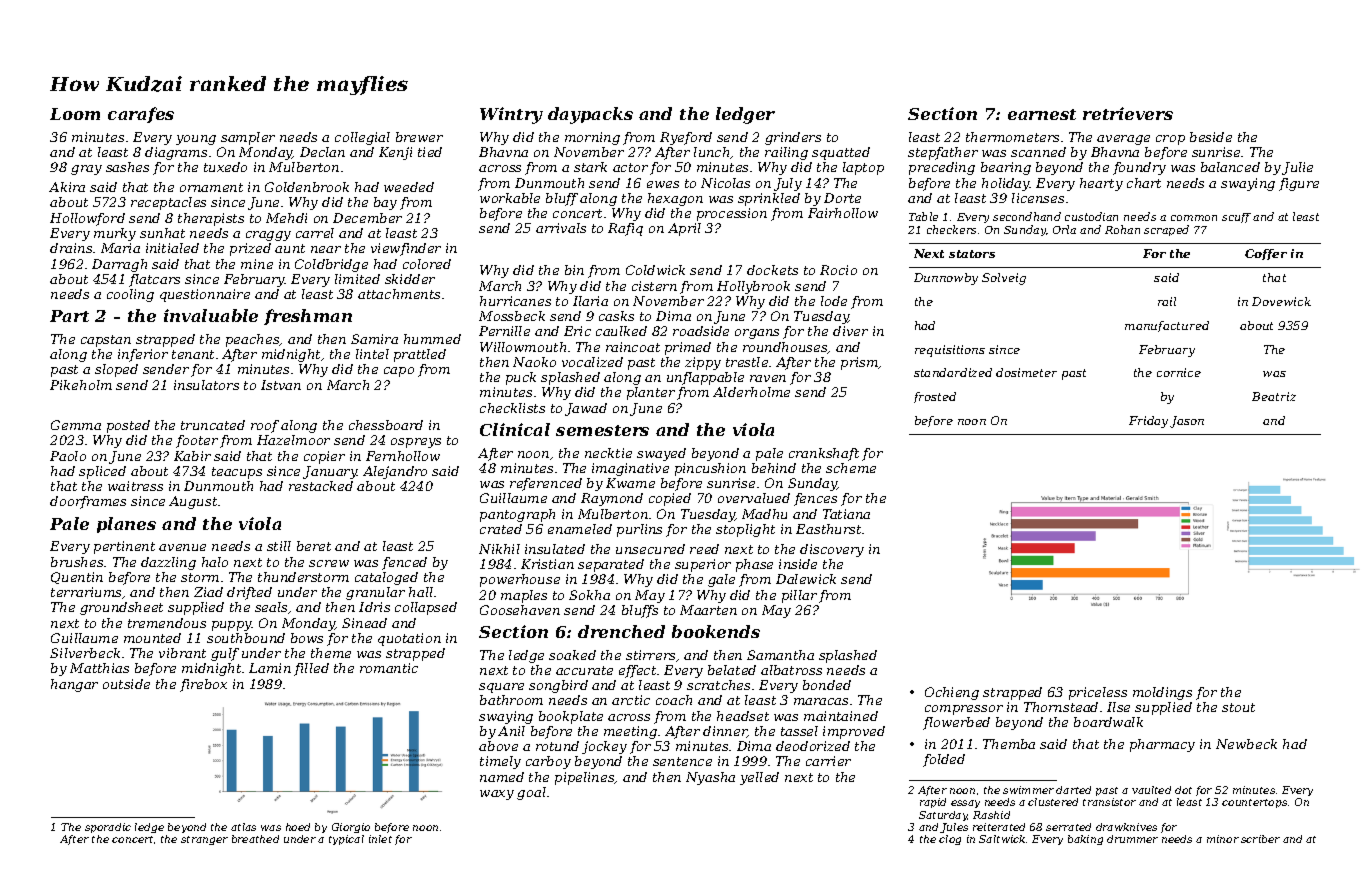 Image resolution: width=1372 pixels, height=887 pixels. What do you see at coordinates (616, 316) in the screenshot?
I see `casks` at bounding box center [616, 316].
